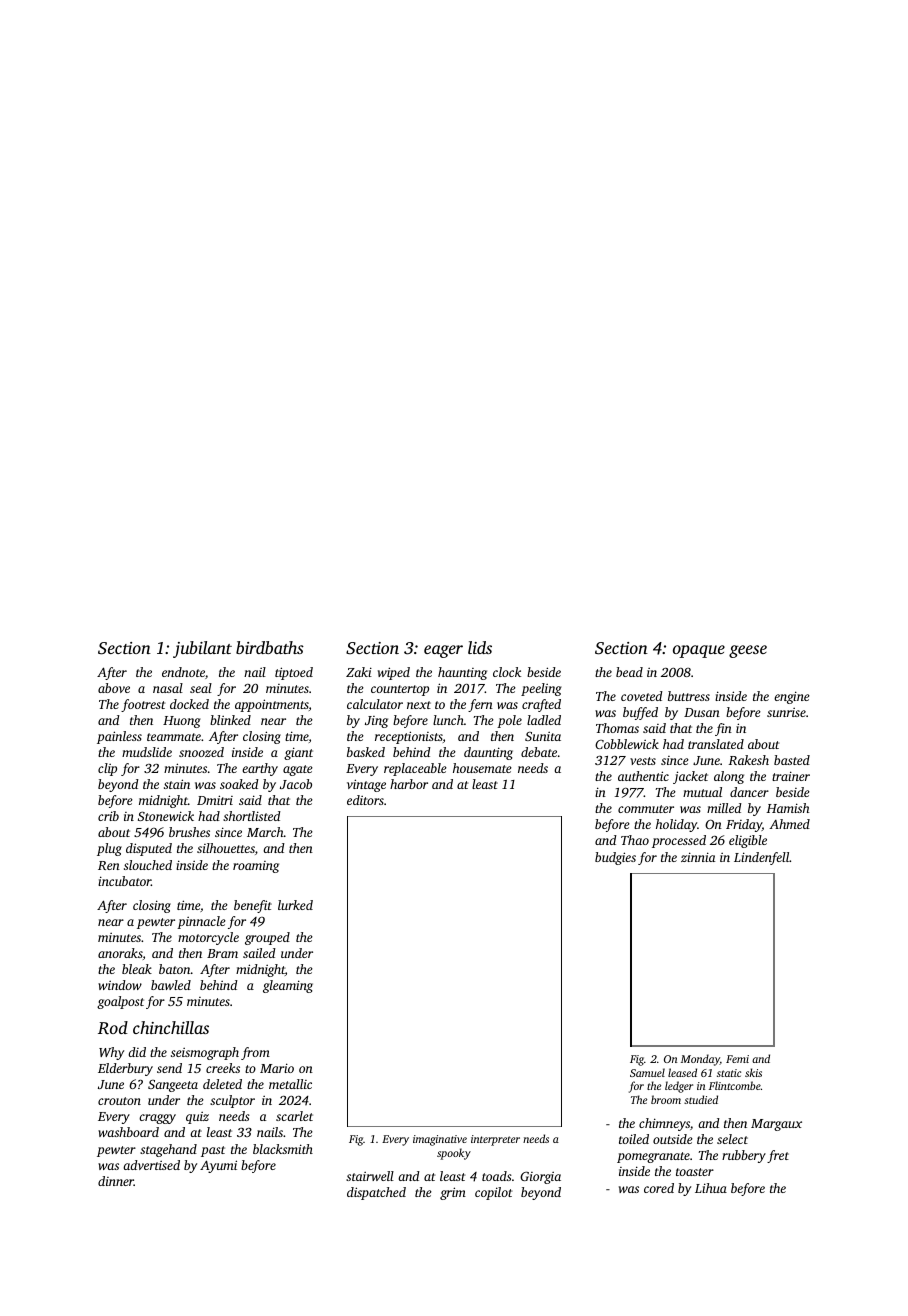 The image size is (908, 1316). What do you see at coordinates (646, 809) in the page?
I see `commuter` at bounding box center [646, 809].
